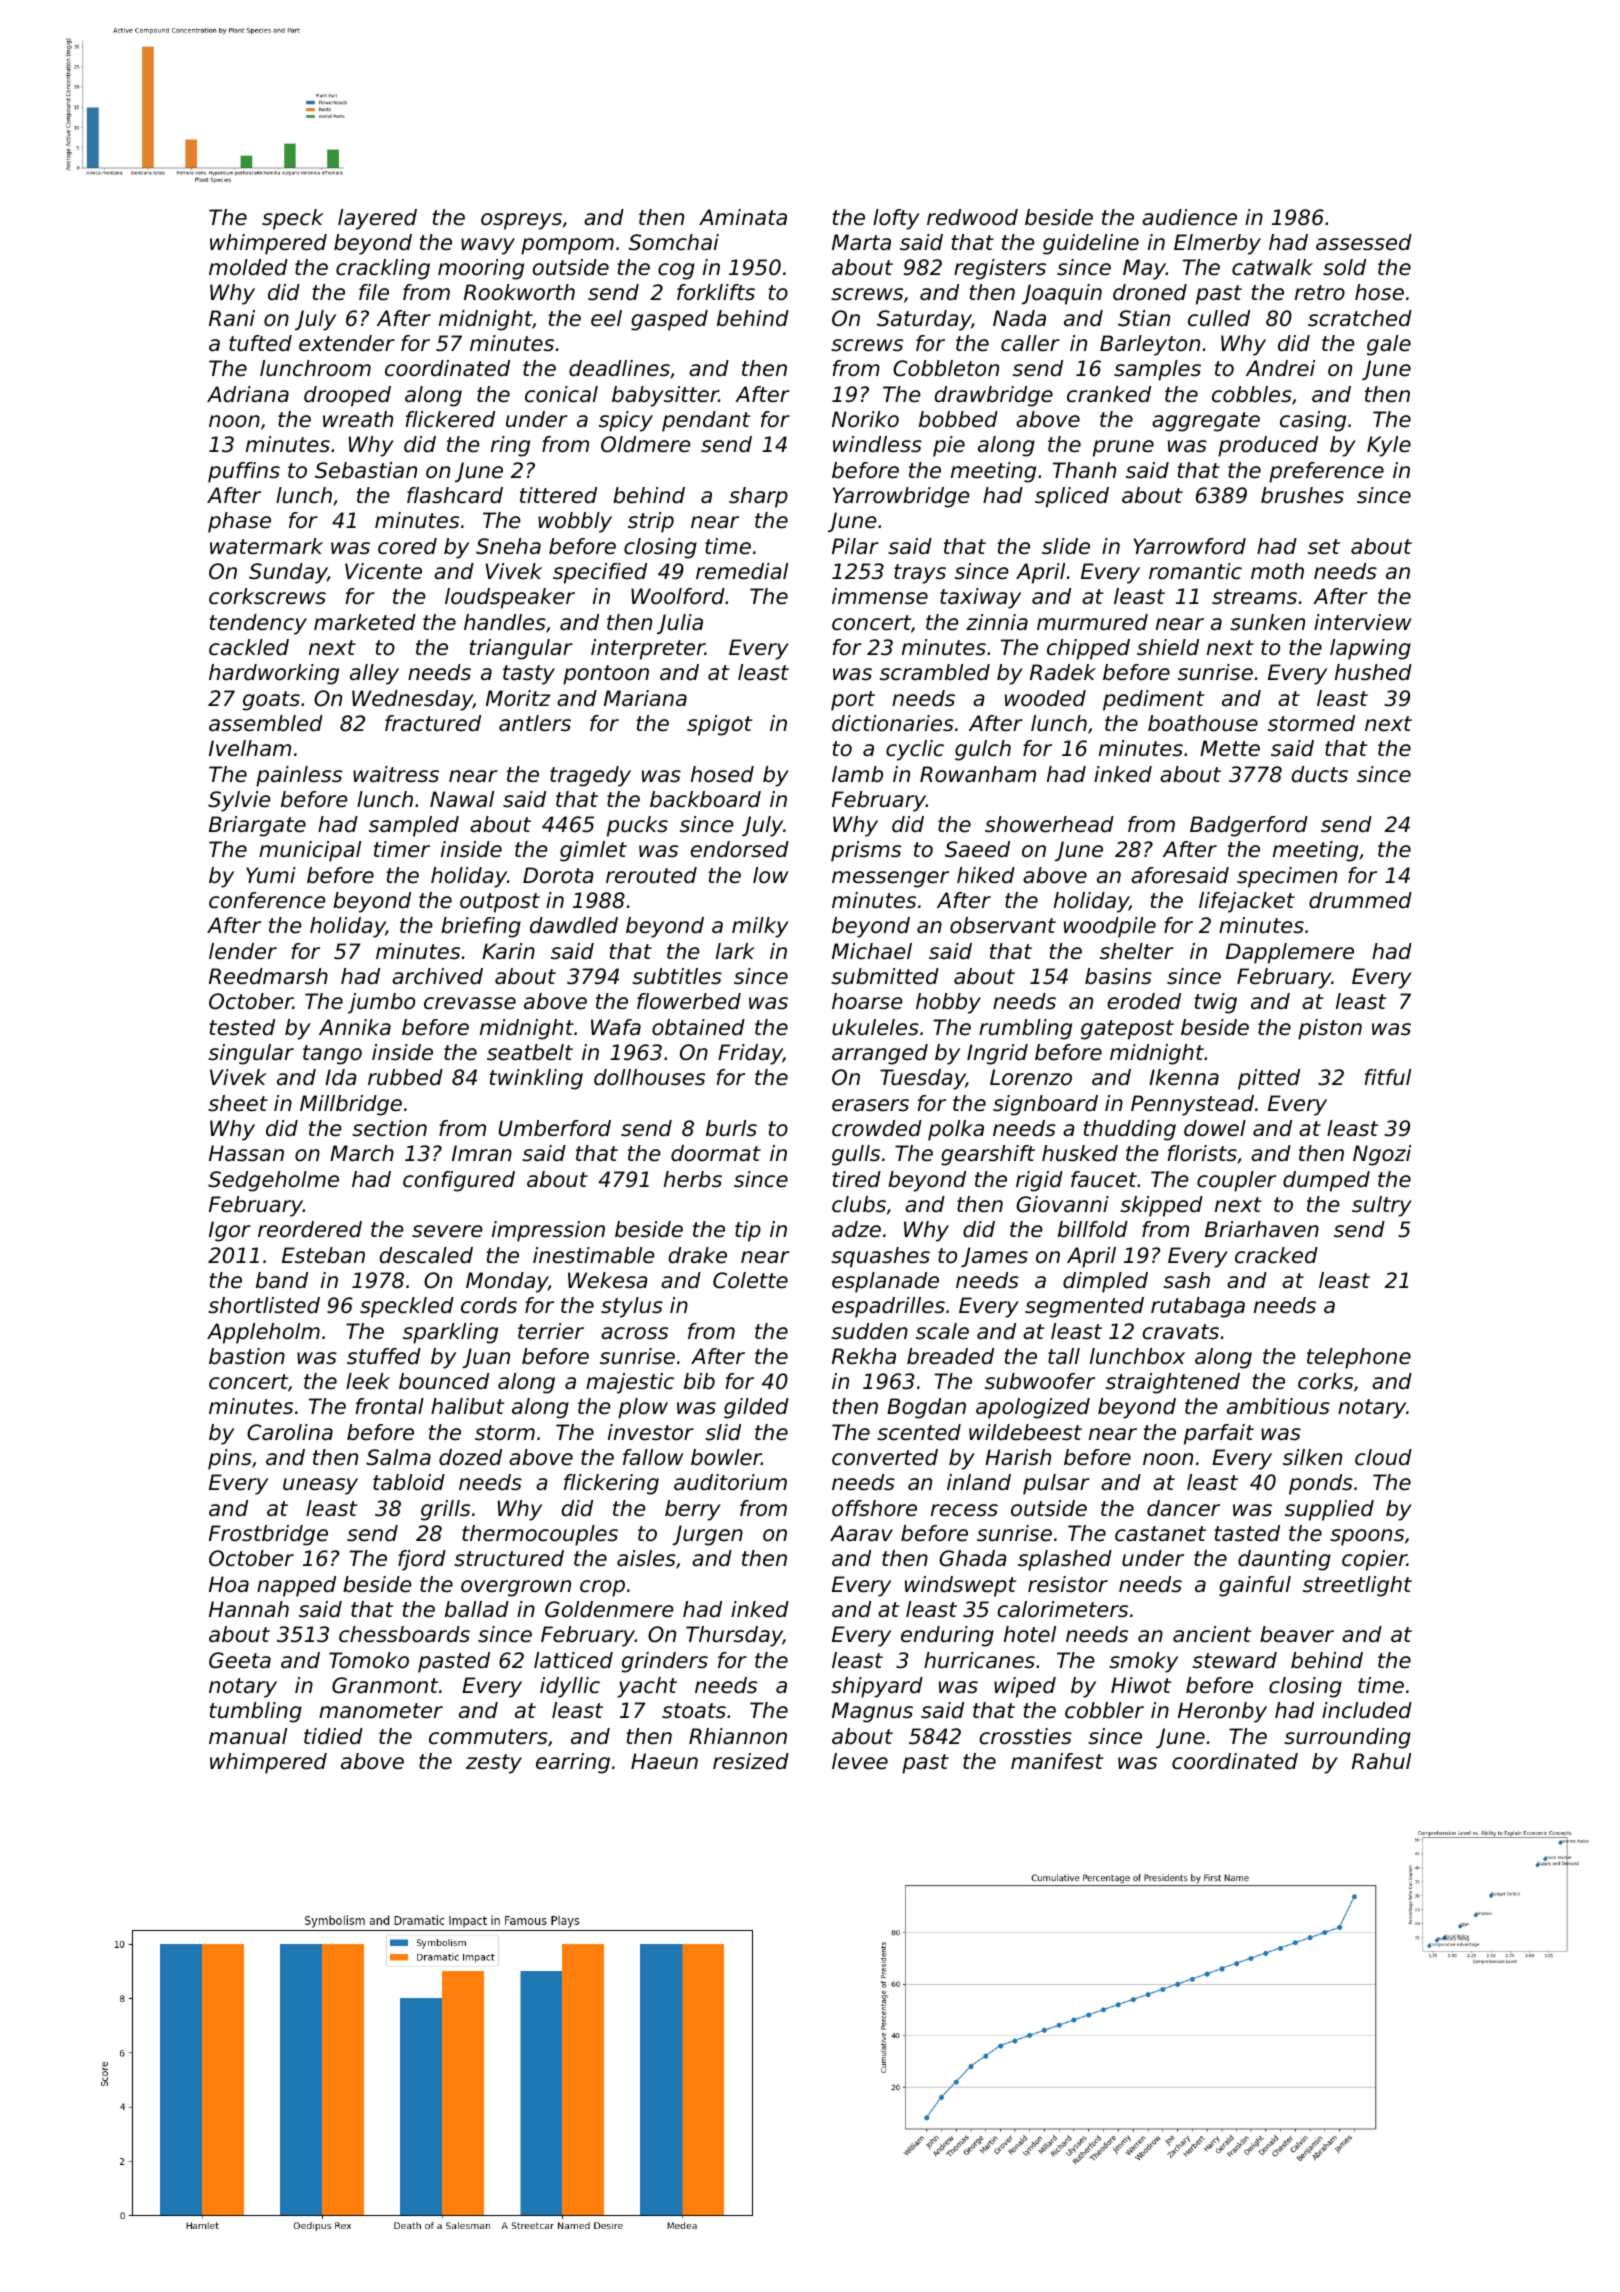 The height and width of the page is (2292, 1620). Describe the element at coordinates (649, 1077) in the page. I see `dollhouses` at that location.
